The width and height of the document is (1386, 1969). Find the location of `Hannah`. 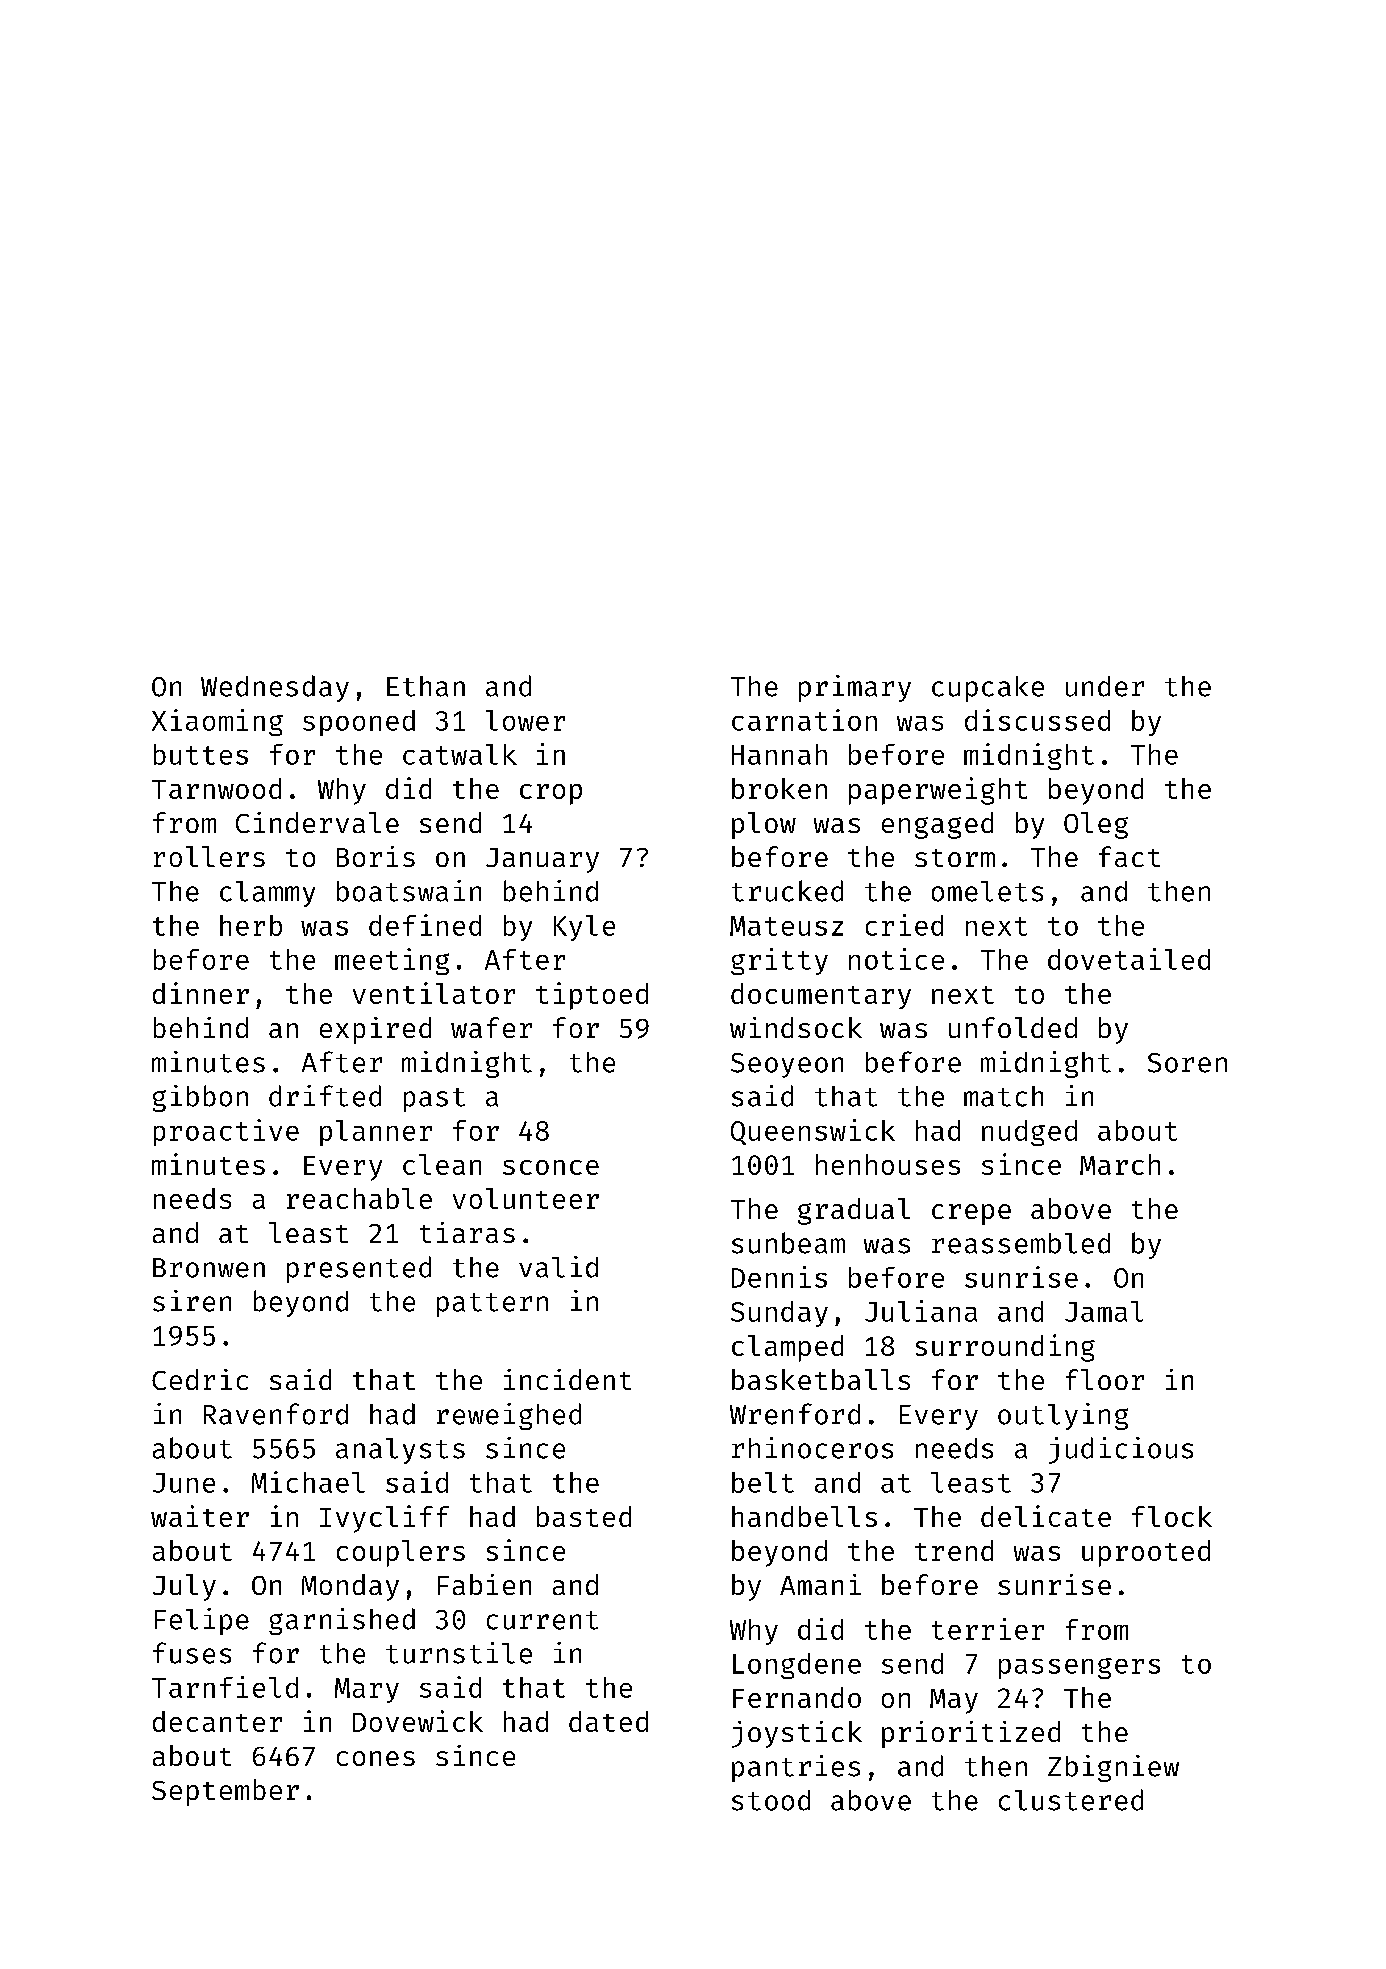

Hannah is located at coordinates (779, 754).
